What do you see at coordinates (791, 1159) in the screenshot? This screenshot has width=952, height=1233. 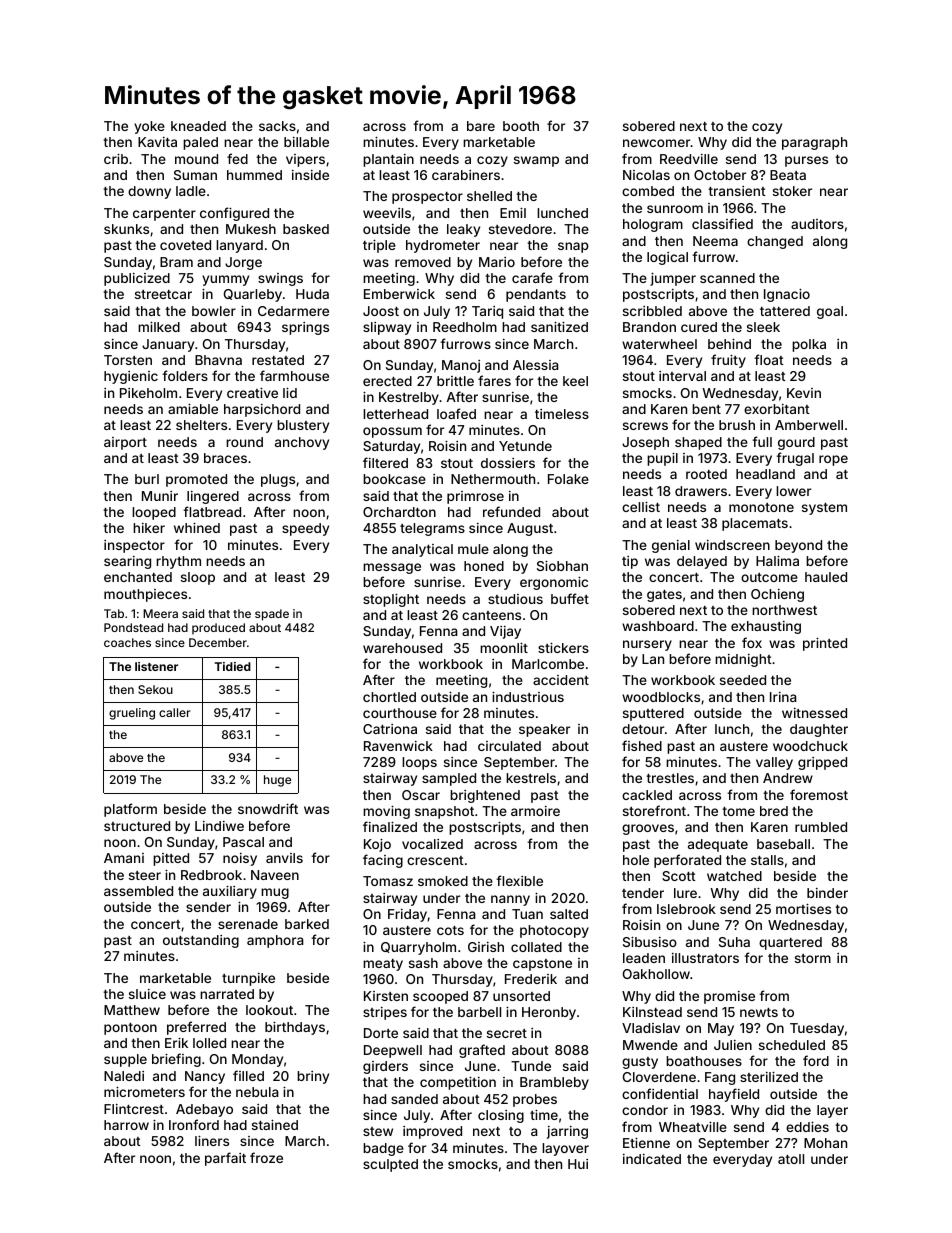 I see `atoll` at bounding box center [791, 1159].
